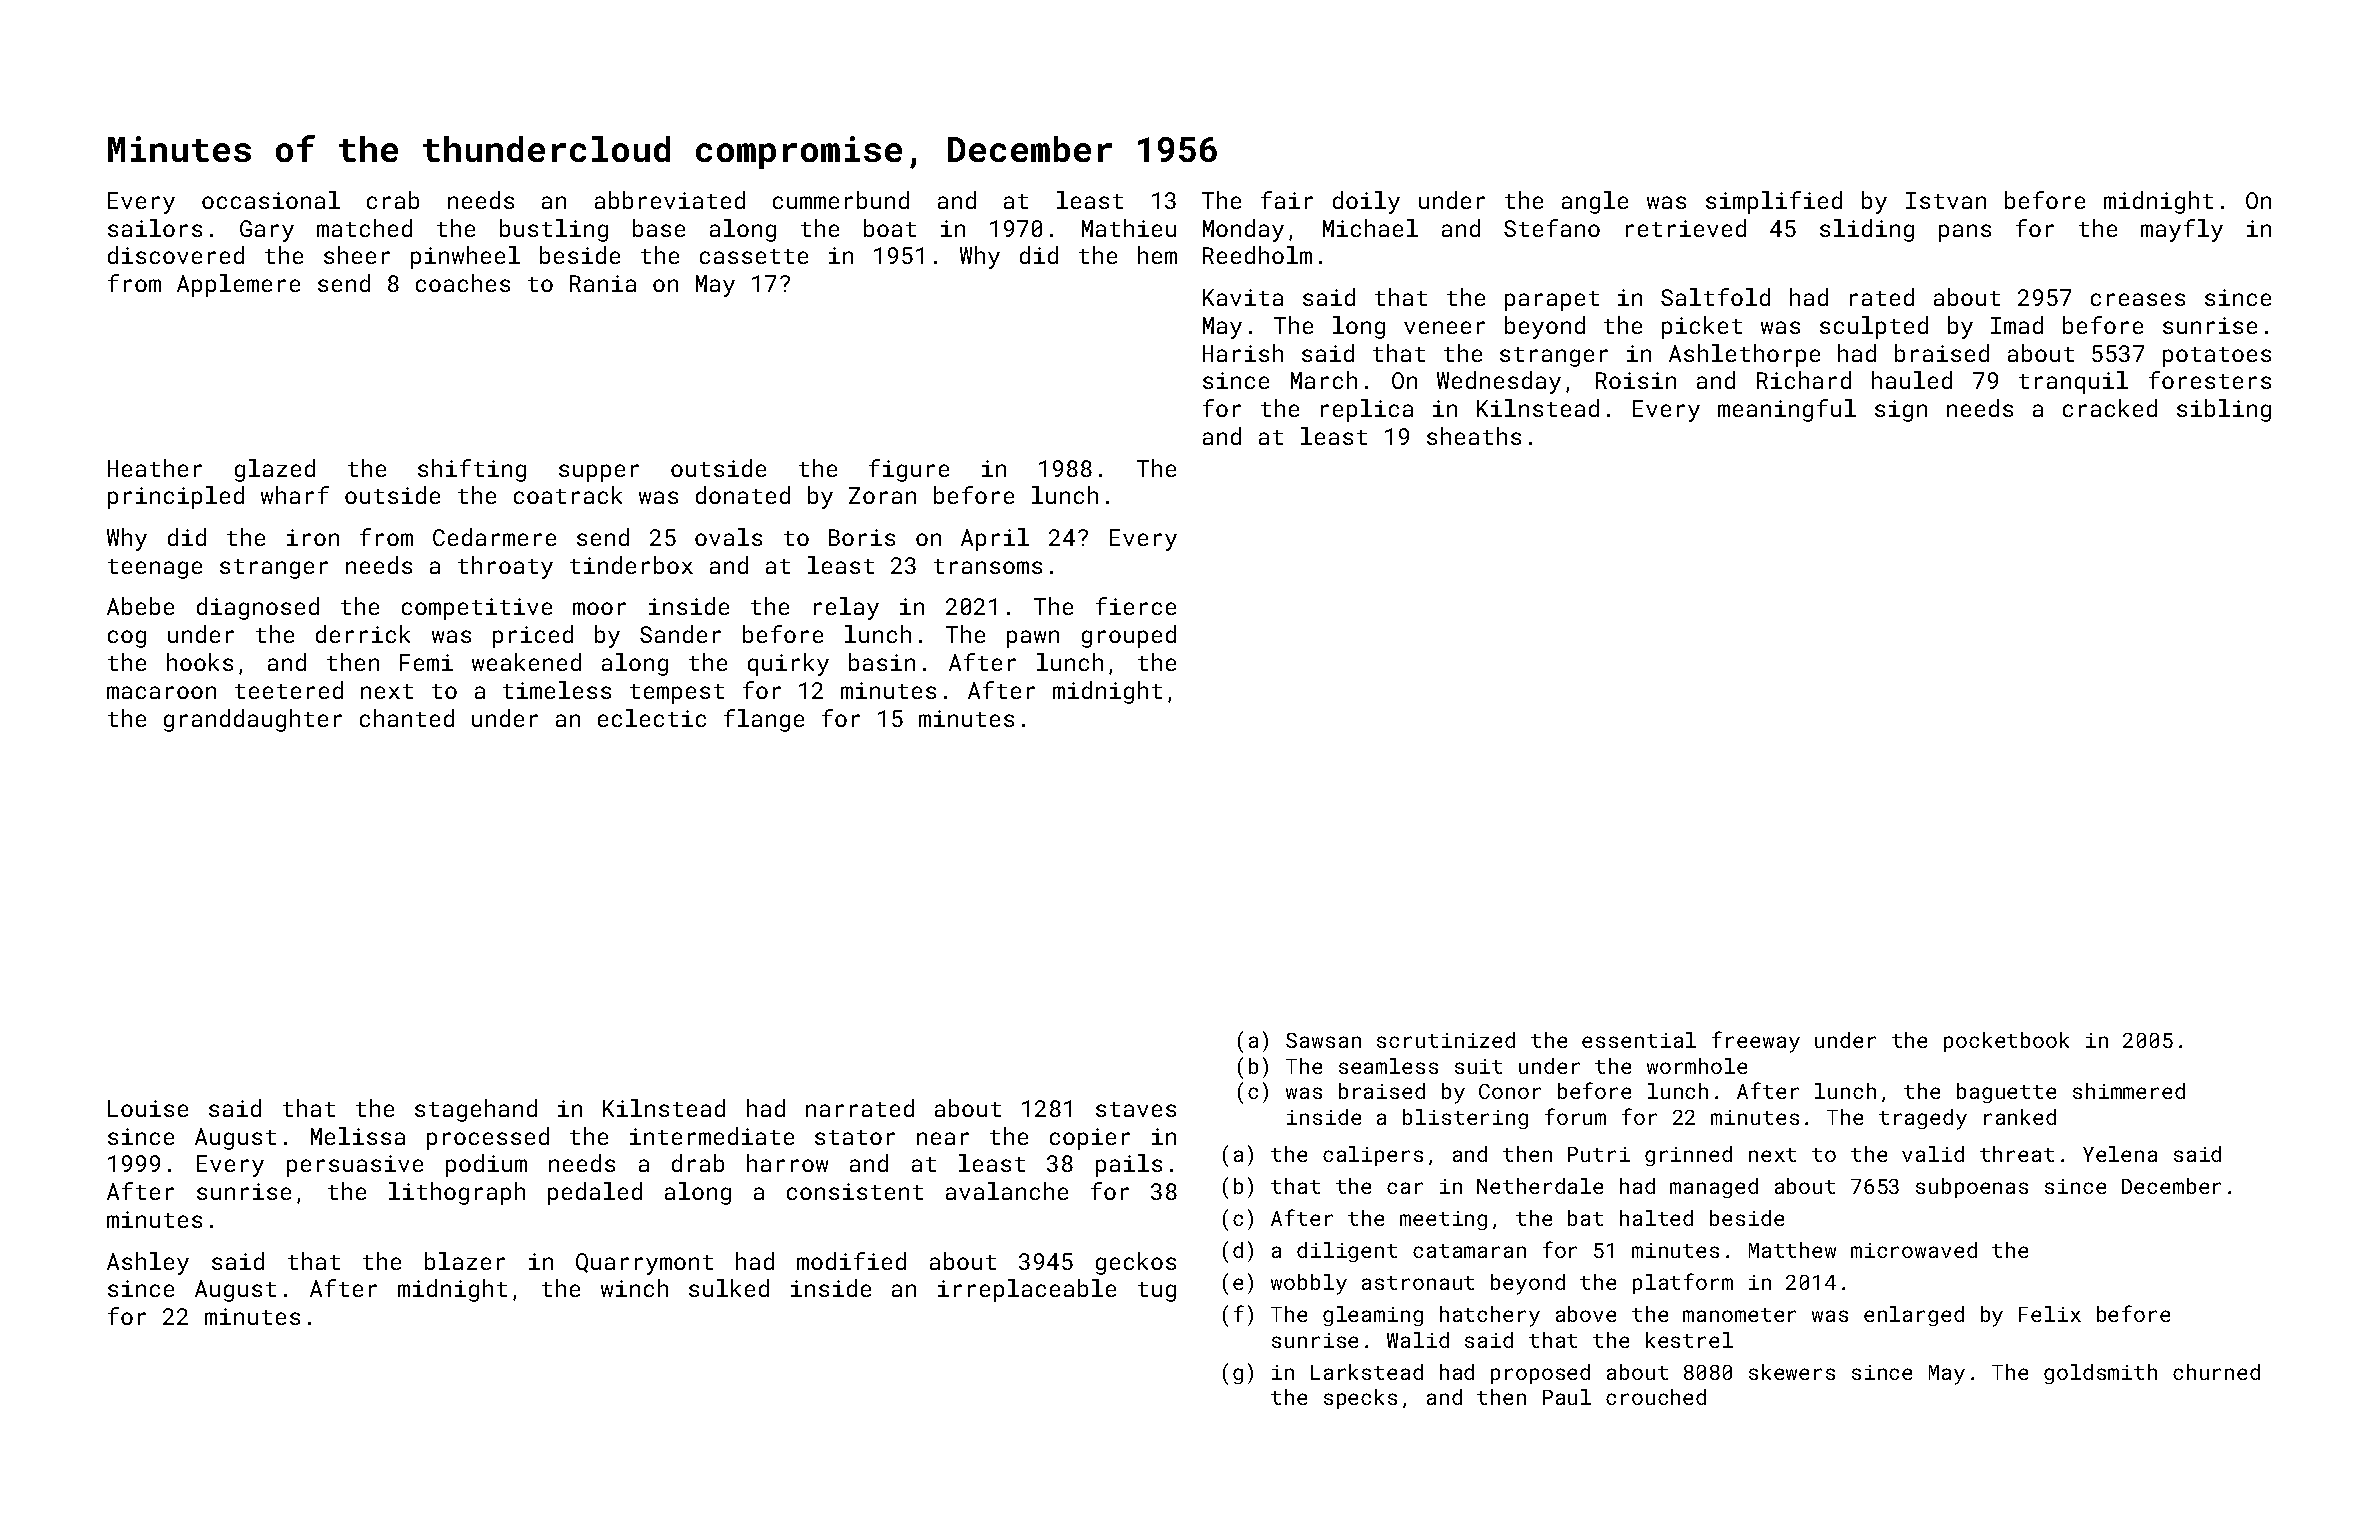  What do you see at coordinates (1243, 297) in the page?
I see `Kavita` at bounding box center [1243, 297].
